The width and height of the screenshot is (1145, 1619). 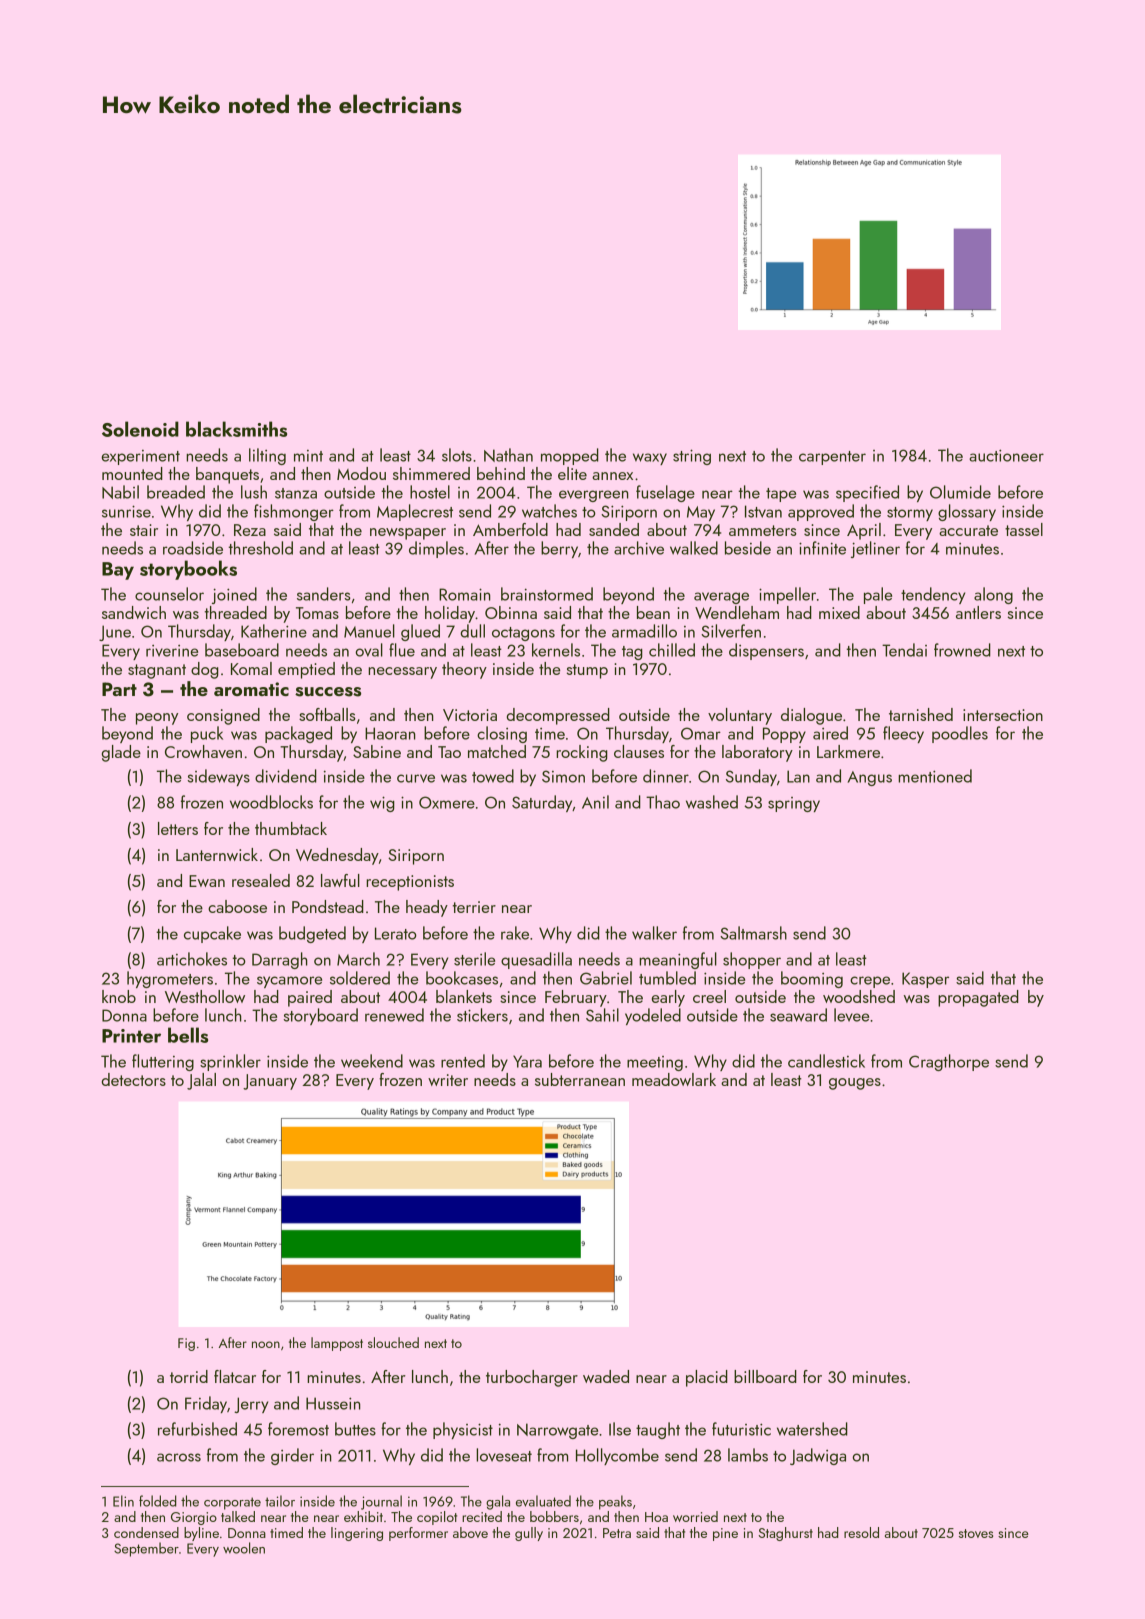 I want to click on meadowlark, so click(x=674, y=1079).
